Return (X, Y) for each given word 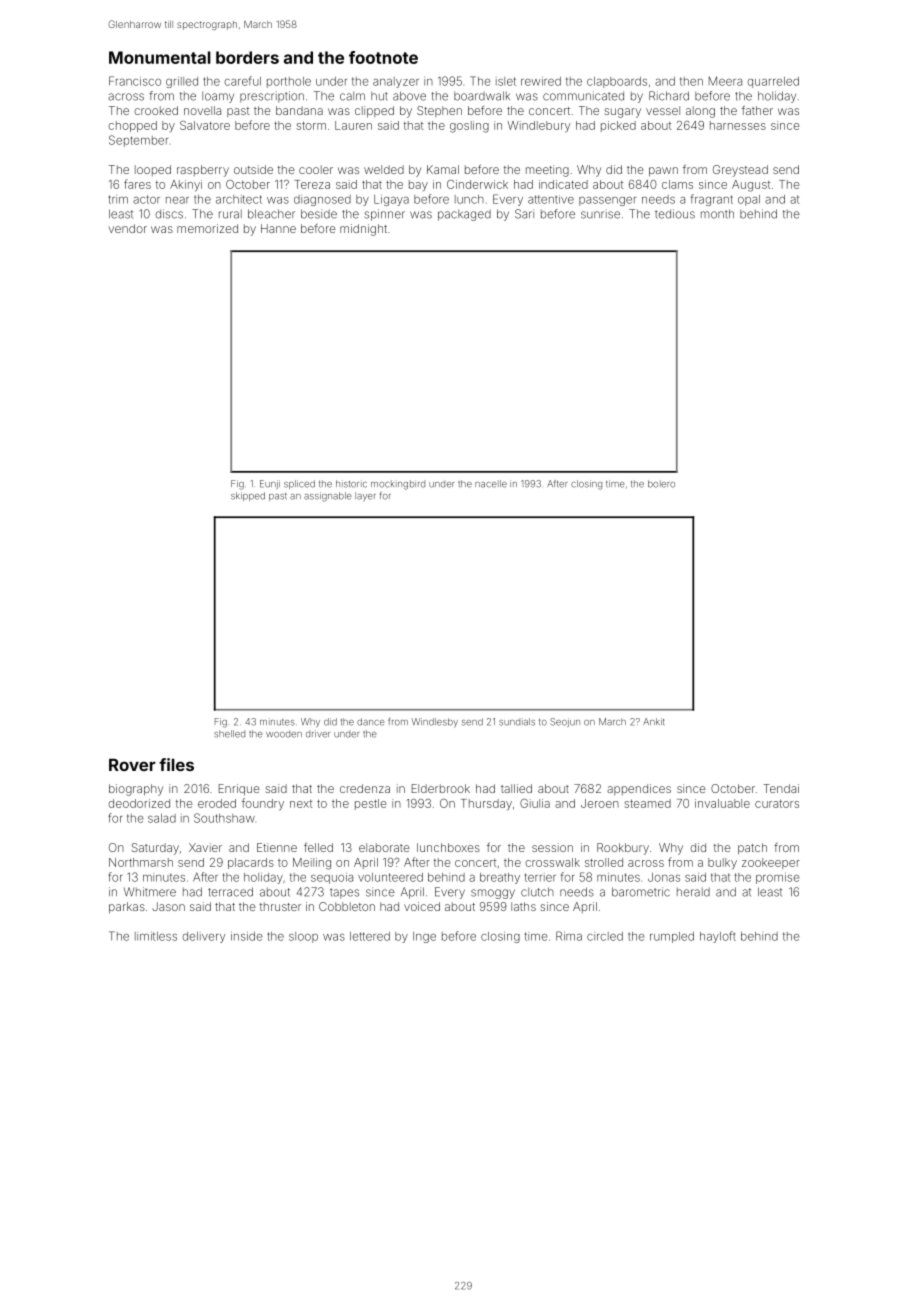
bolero (661, 484)
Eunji (270, 484)
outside (253, 169)
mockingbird (398, 485)
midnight (363, 230)
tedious (675, 214)
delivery (203, 937)
